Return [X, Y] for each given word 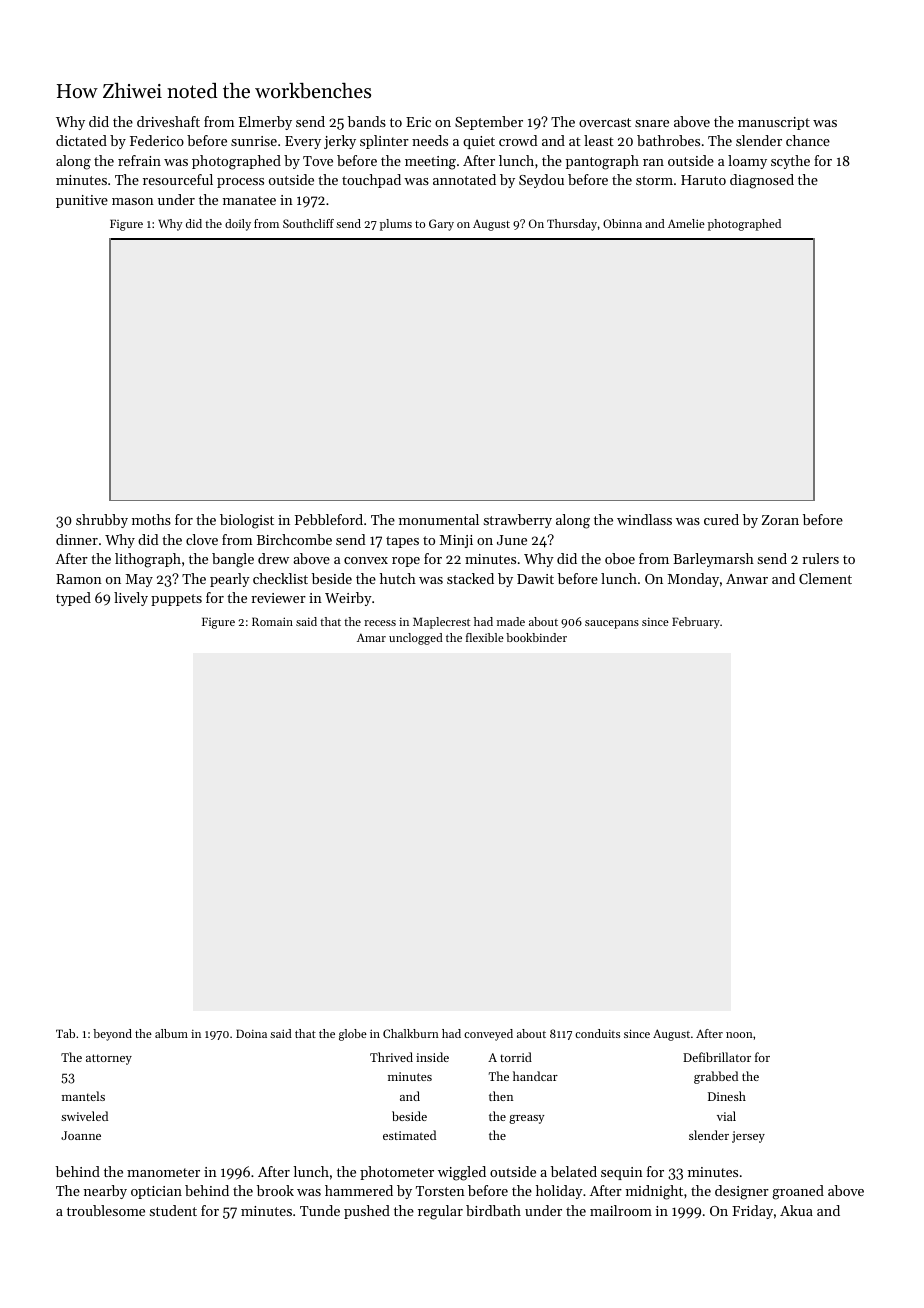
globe [353, 1035]
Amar [371, 637]
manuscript [774, 123]
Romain [272, 621]
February [696, 623]
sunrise [254, 141]
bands [367, 121]
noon [739, 1035]
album [171, 1033]
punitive [82, 201]
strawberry [518, 521]
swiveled [84, 1116]
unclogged [416, 639]
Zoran [780, 520]
